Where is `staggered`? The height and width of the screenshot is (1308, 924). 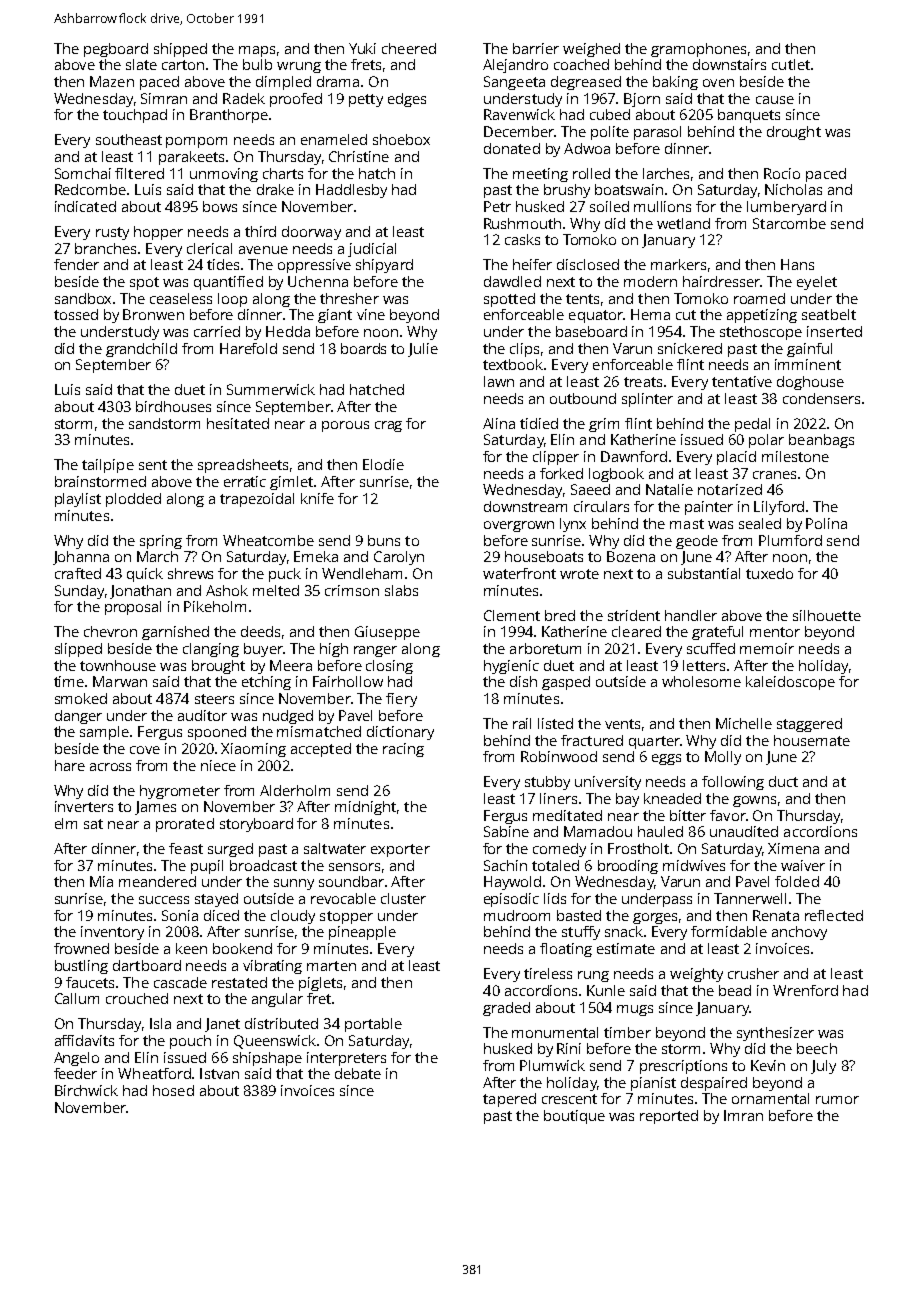 staggered is located at coordinates (809, 725).
